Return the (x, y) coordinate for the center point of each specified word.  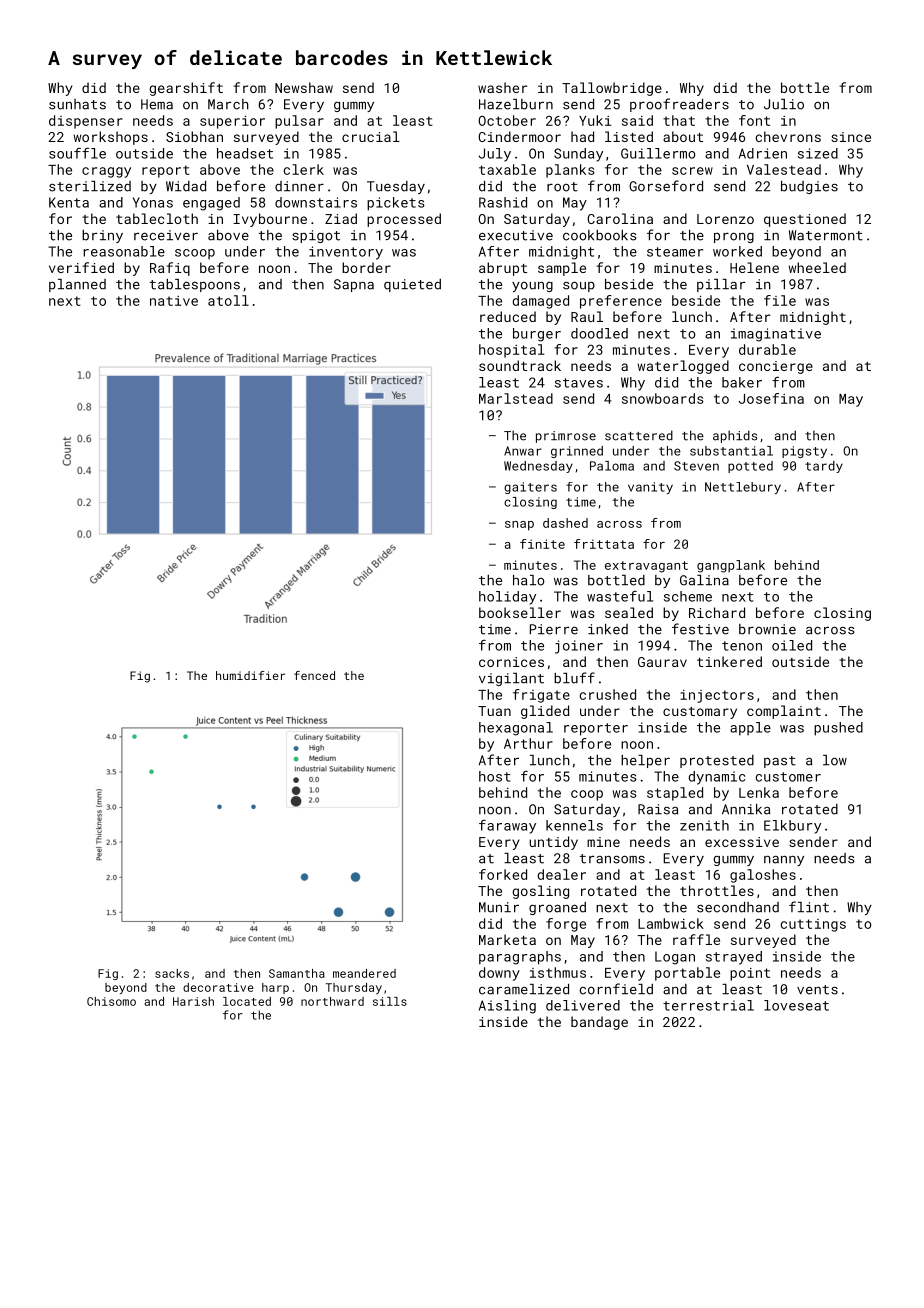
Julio (784, 104)
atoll (228, 300)
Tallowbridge (612, 89)
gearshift (186, 89)
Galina (704, 580)
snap (519, 526)
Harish (193, 1001)
